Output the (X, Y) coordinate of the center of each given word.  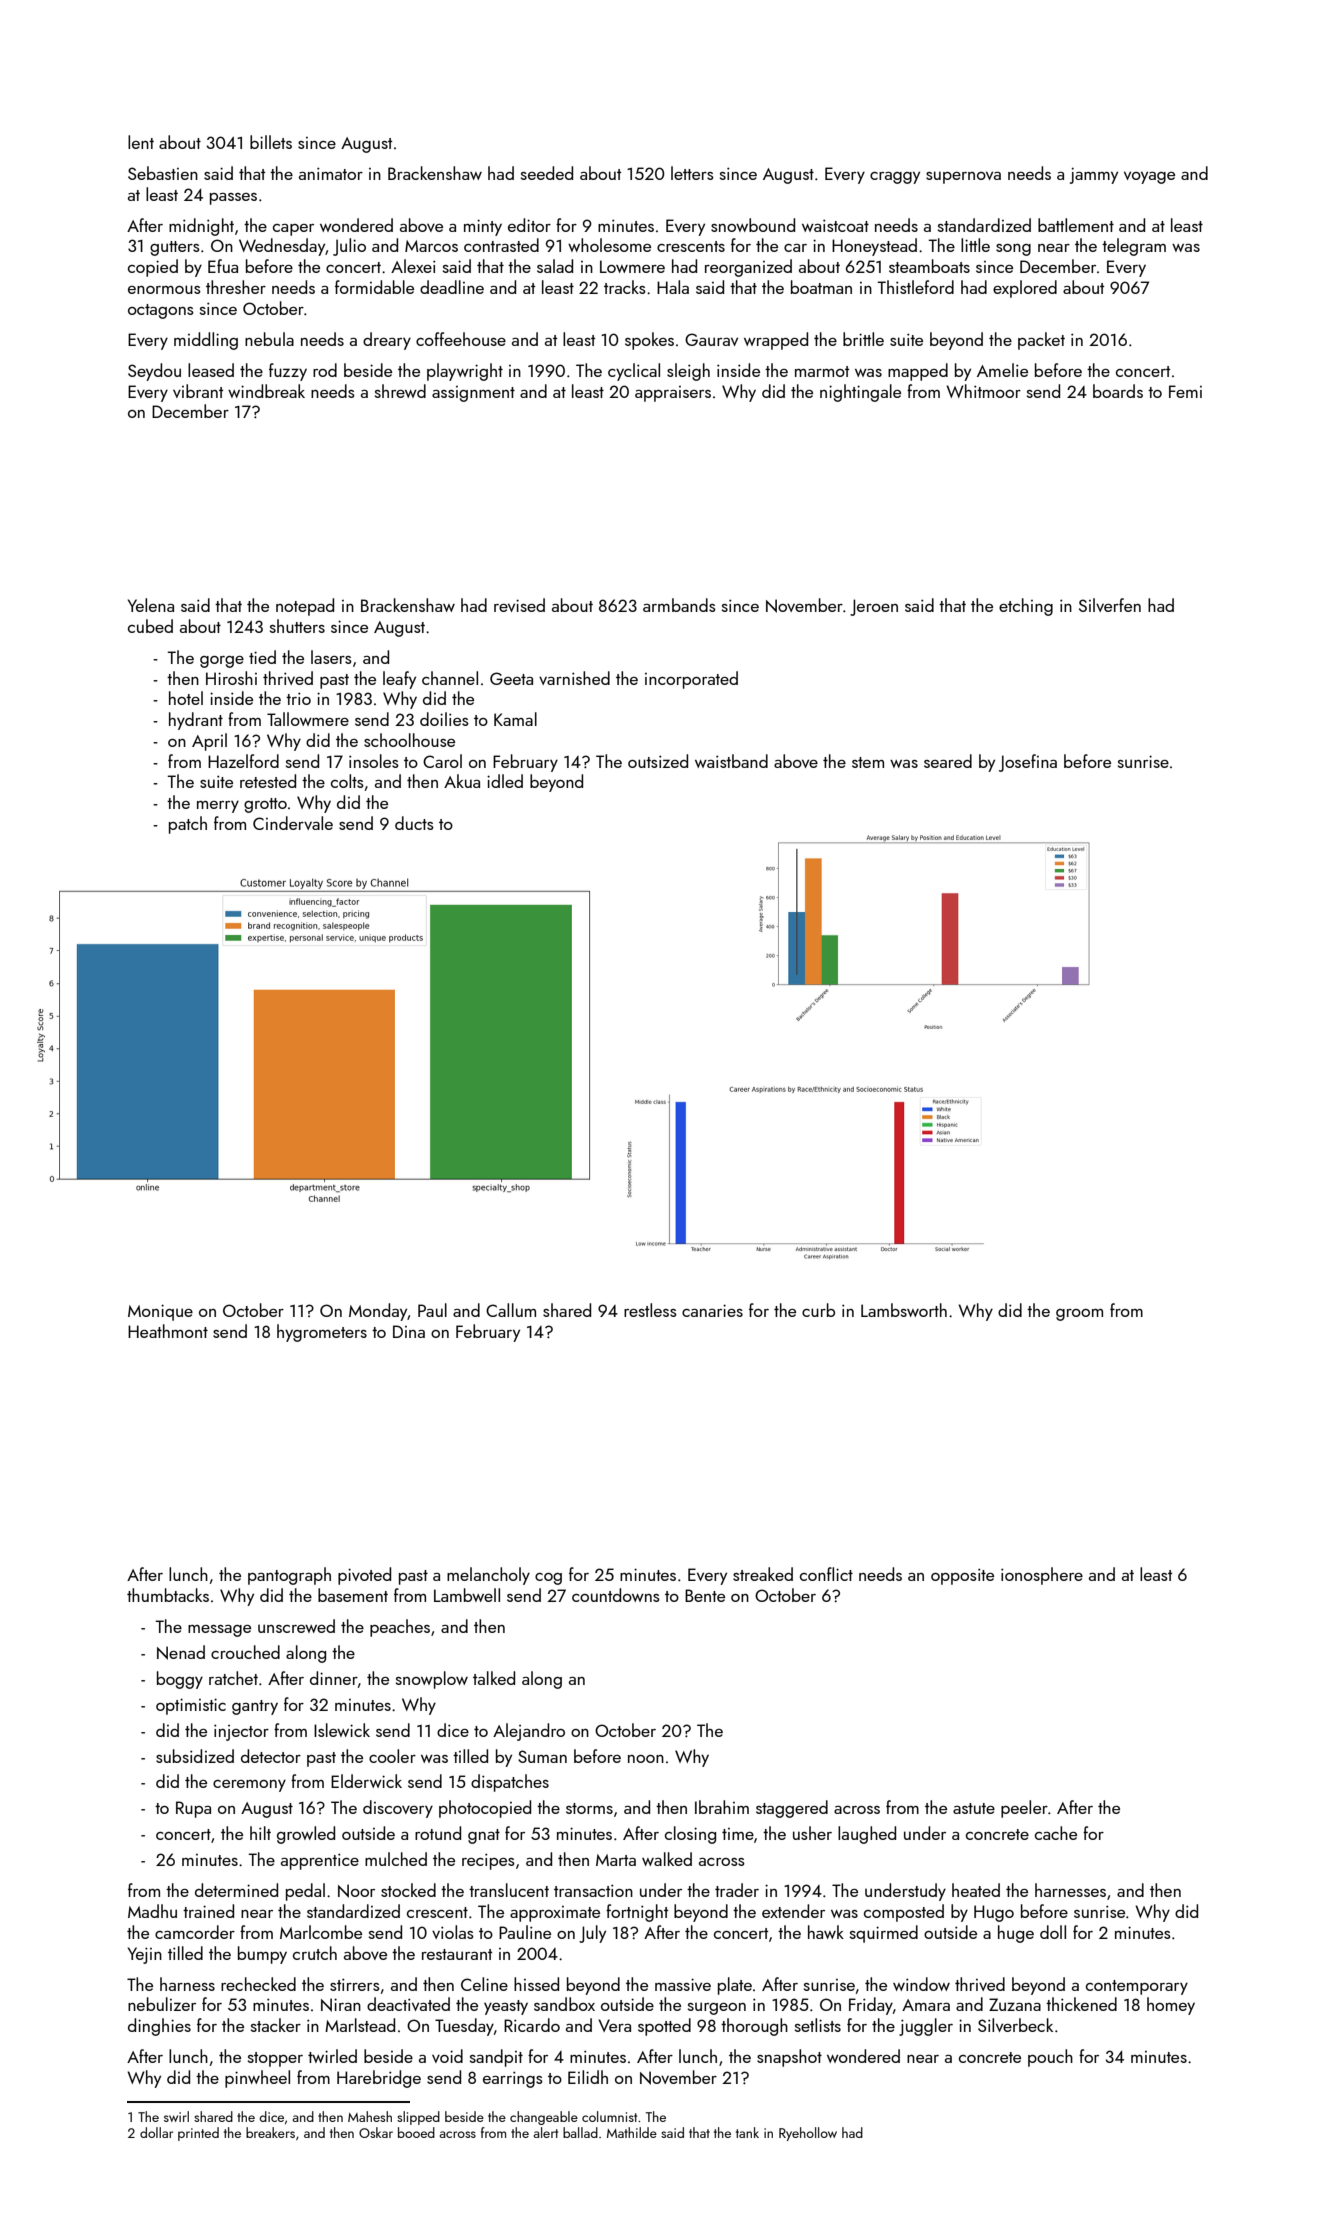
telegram (1134, 247)
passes (233, 199)
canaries (712, 1310)
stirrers (355, 1984)
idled (505, 781)
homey (1171, 2006)
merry (218, 807)
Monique (160, 1312)
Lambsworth (904, 1310)
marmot (822, 371)
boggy (180, 1680)
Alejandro (529, 1732)
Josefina (1028, 763)
